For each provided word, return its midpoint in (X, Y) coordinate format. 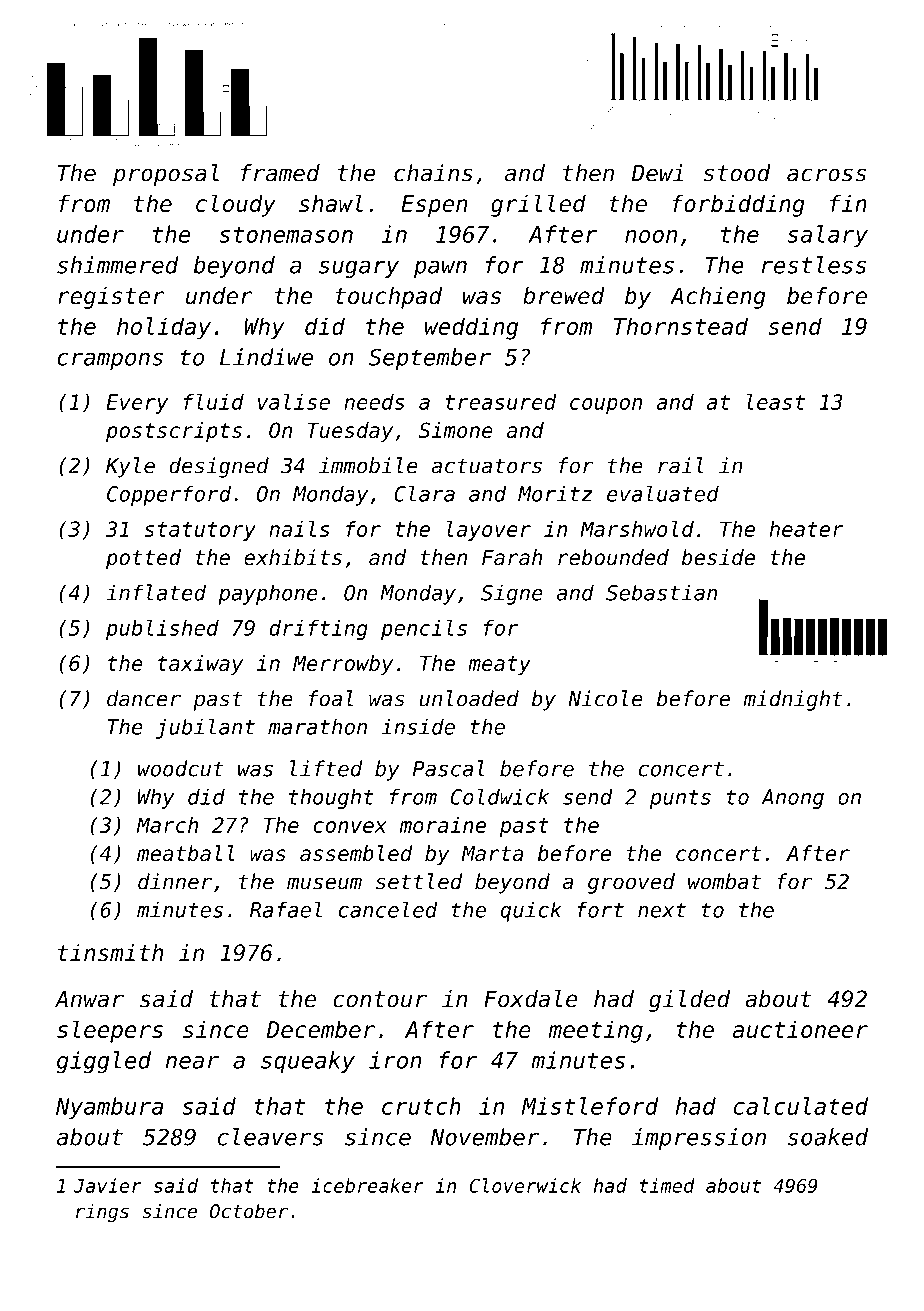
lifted (326, 768)
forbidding (738, 205)
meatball (186, 853)
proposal (166, 175)
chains (433, 173)
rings (102, 1213)
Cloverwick (525, 1185)
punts (680, 799)
